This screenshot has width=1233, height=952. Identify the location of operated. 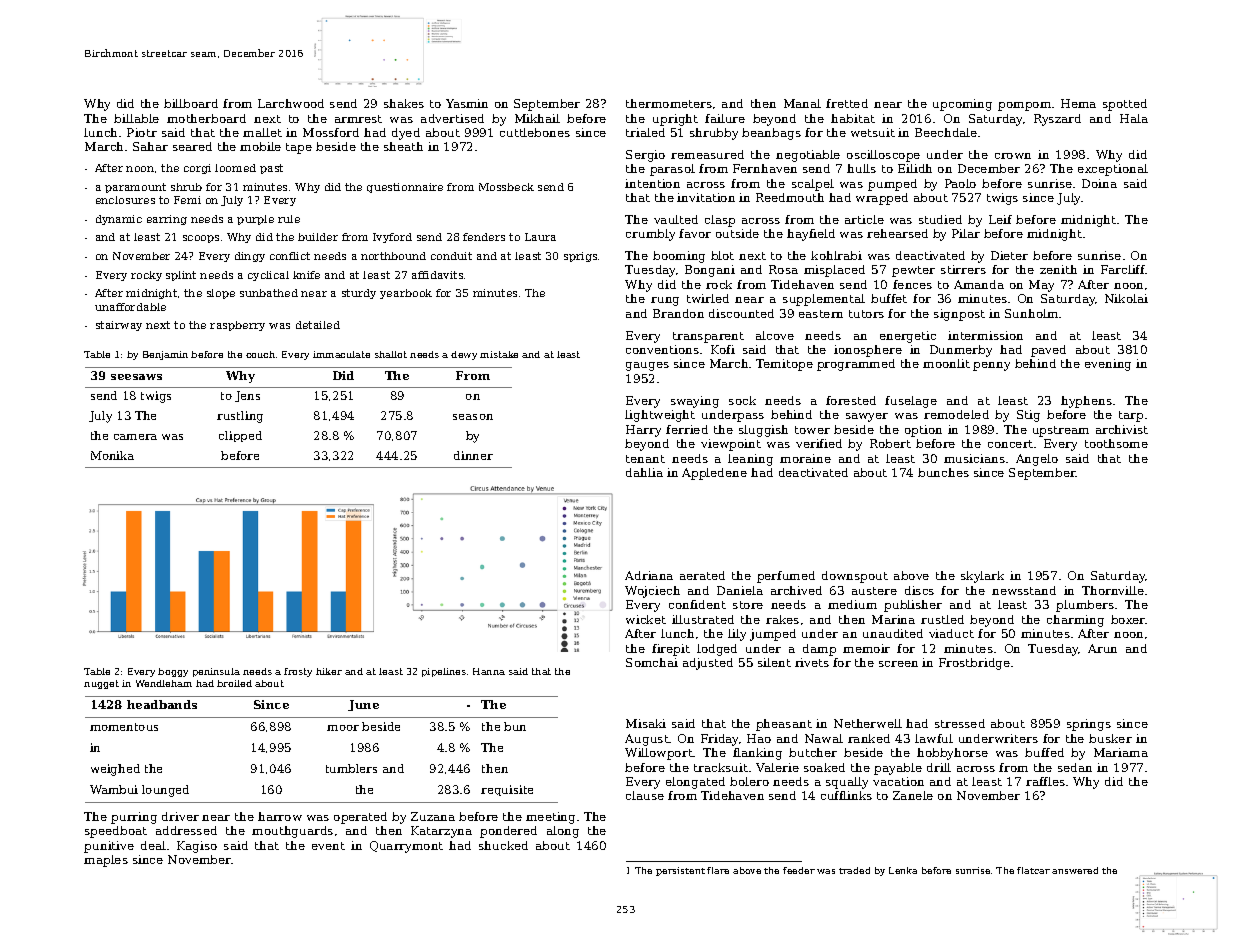
(360, 818).
